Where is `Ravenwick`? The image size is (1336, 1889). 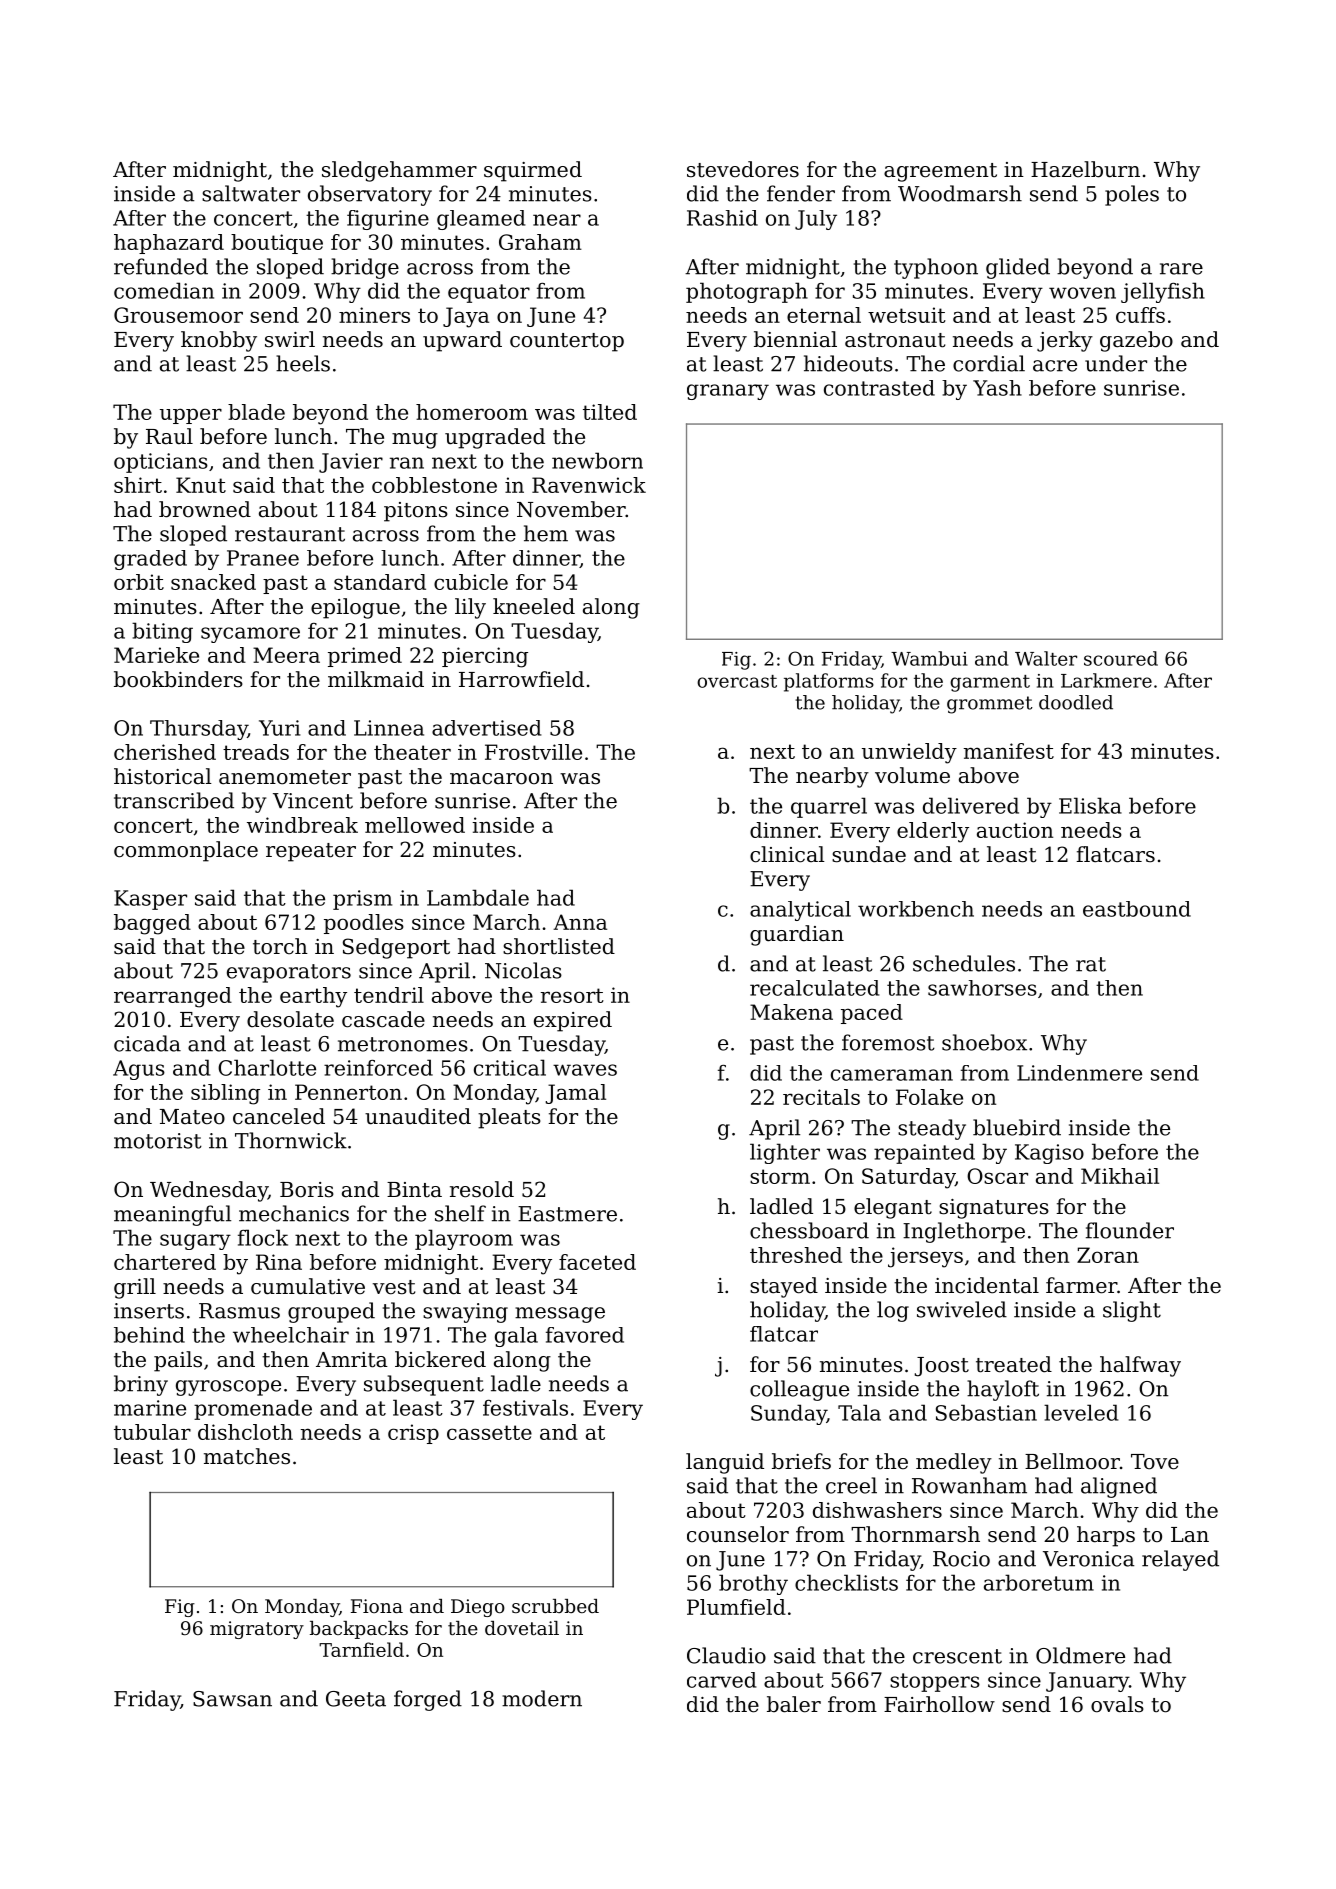 Ravenwick is located at coordinates (589, 485).
